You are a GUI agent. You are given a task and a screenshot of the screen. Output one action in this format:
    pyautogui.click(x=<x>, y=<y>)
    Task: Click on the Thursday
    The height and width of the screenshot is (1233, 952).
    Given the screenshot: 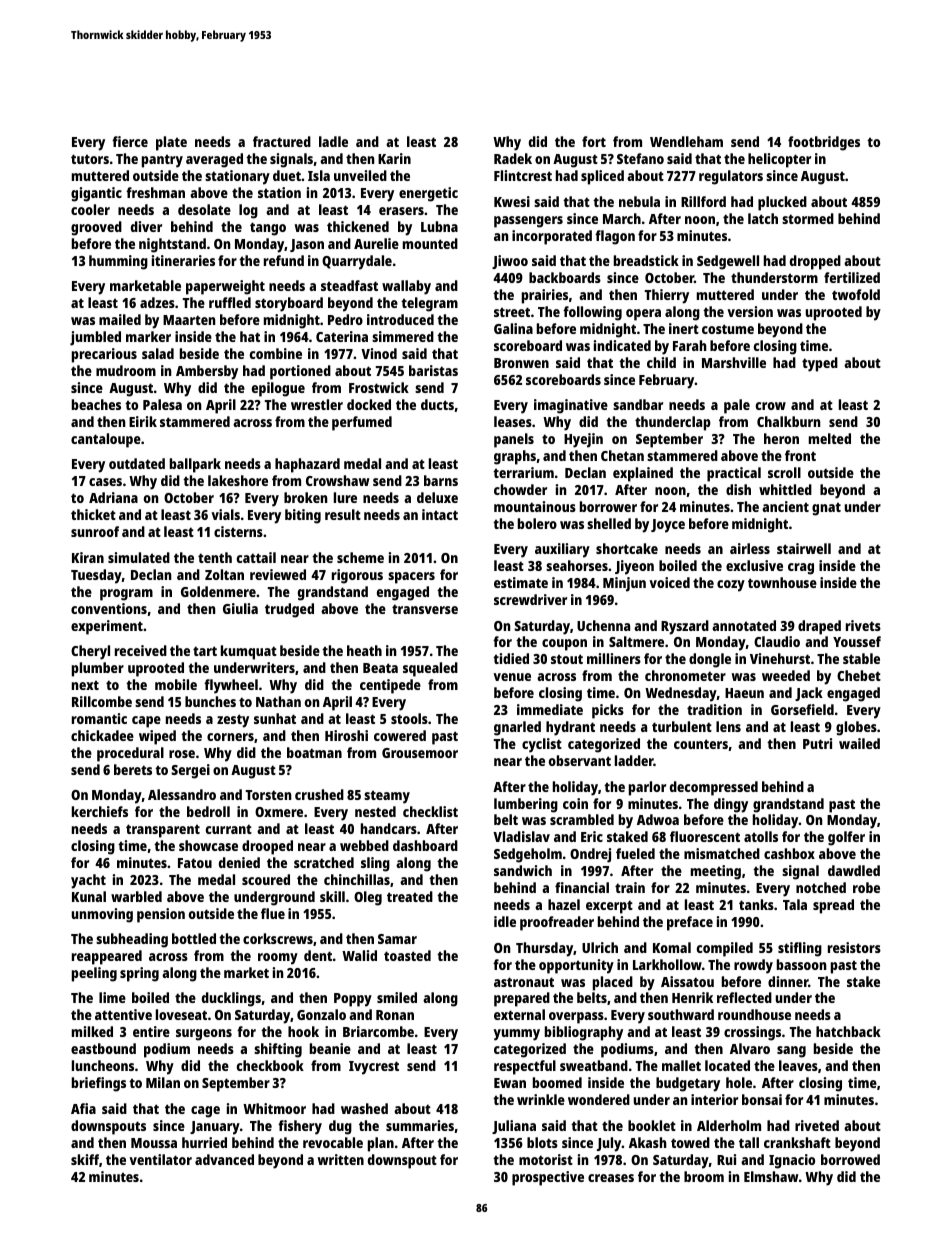 What is the action you would take?
    pyautogui.click(x=544, y=949)
